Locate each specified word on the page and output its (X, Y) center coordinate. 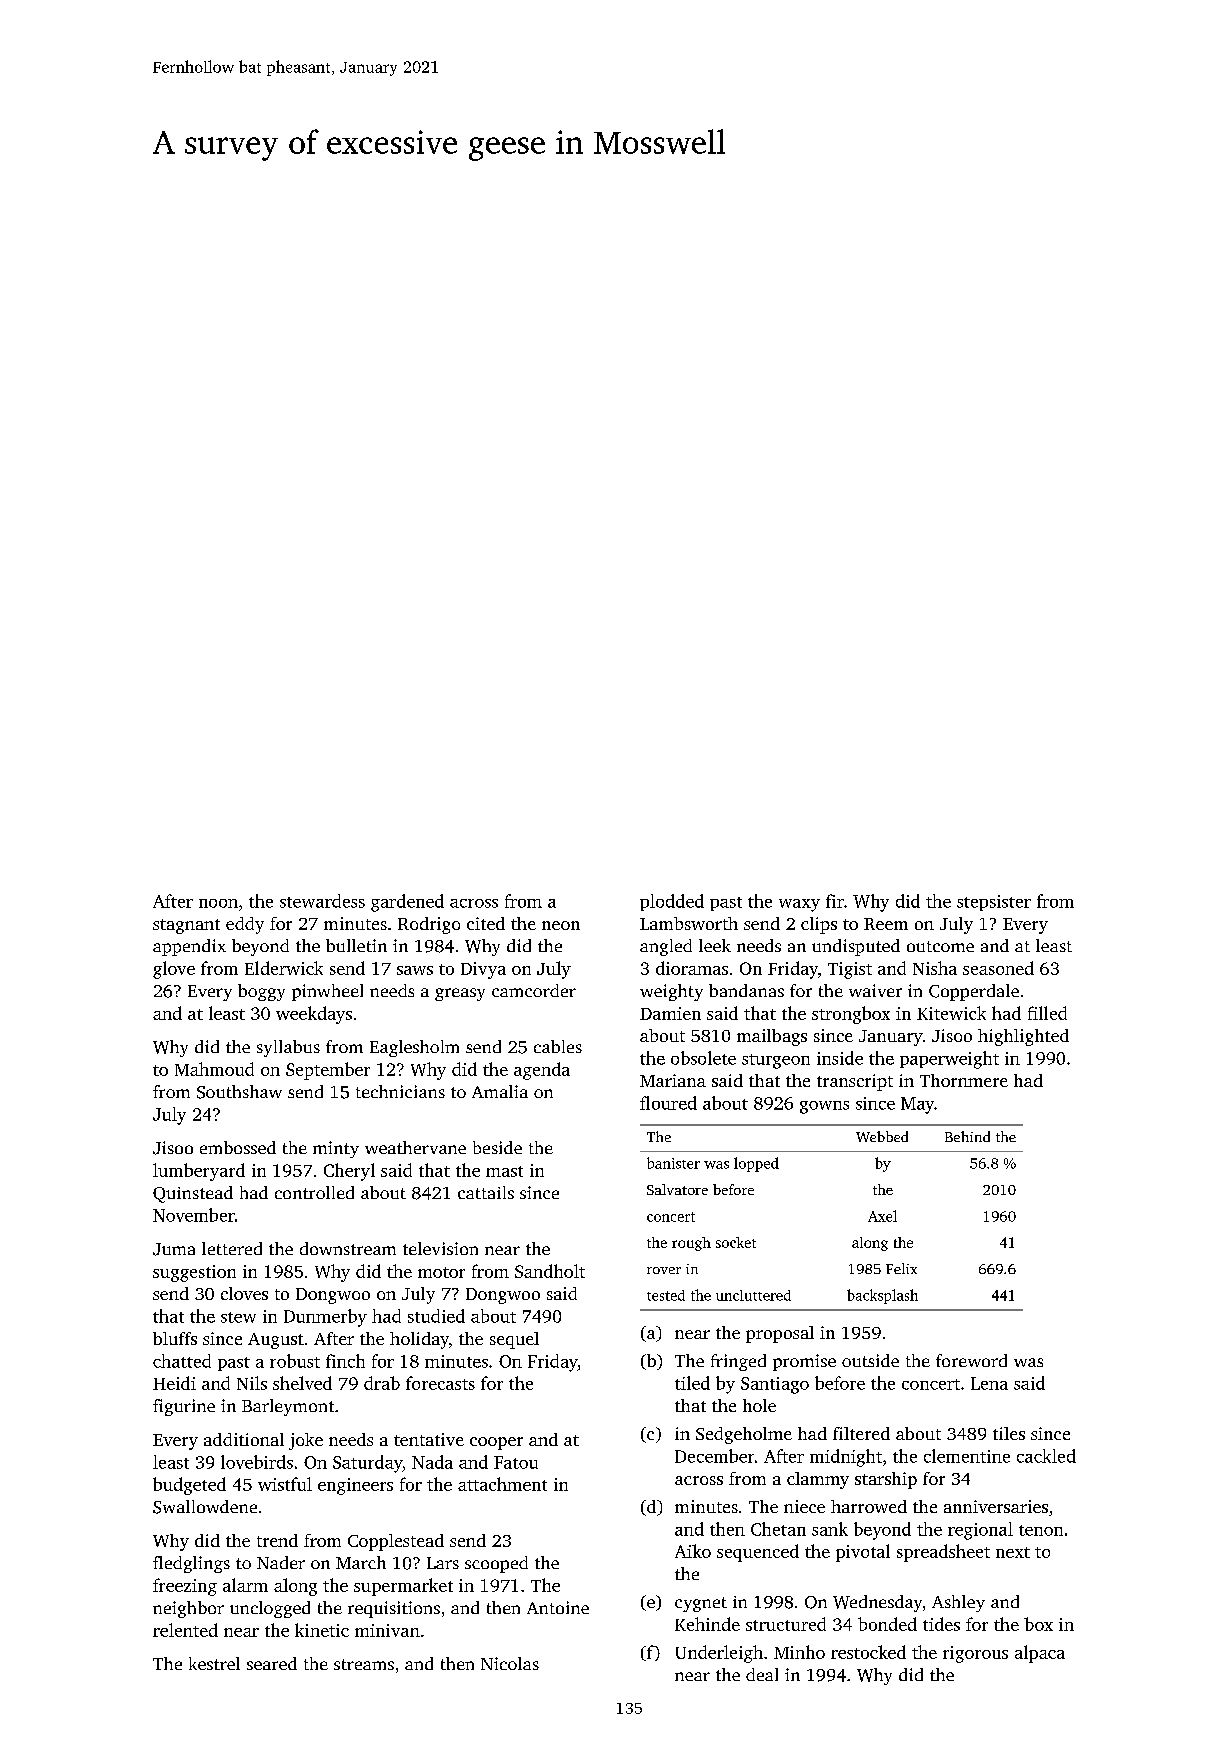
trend (277, 1540)
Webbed (882, 1136)
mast (504, 1171)
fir (835, 901)
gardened (407, 903)
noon (218, 903)
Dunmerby (325, 1318)
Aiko (693, 1551)
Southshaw (239, 1092)
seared (272, 1663)
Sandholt (550, 1271)
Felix (901, 1268)
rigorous (975, 1654)
